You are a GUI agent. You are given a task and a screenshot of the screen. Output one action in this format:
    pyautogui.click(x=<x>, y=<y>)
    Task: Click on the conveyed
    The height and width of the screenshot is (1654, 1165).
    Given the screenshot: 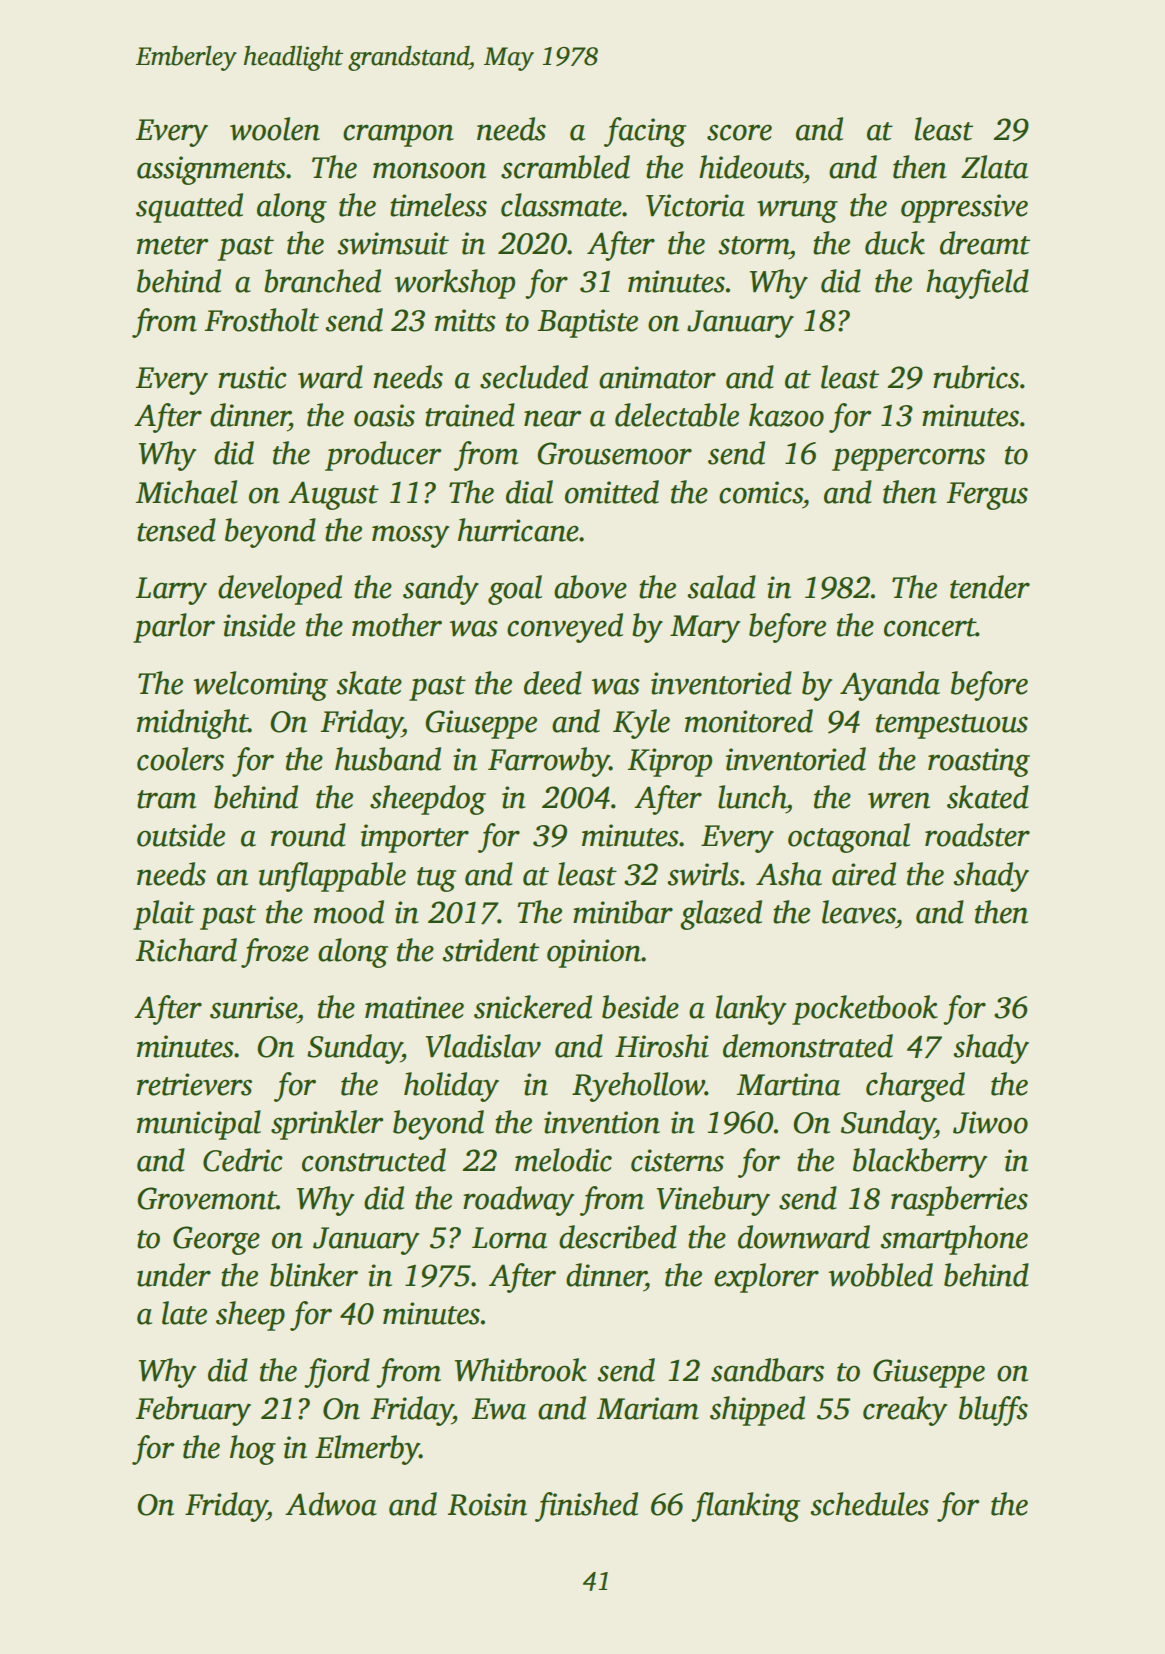 What is the action you would take?
    pyautogui.click(x=565, y=628)
